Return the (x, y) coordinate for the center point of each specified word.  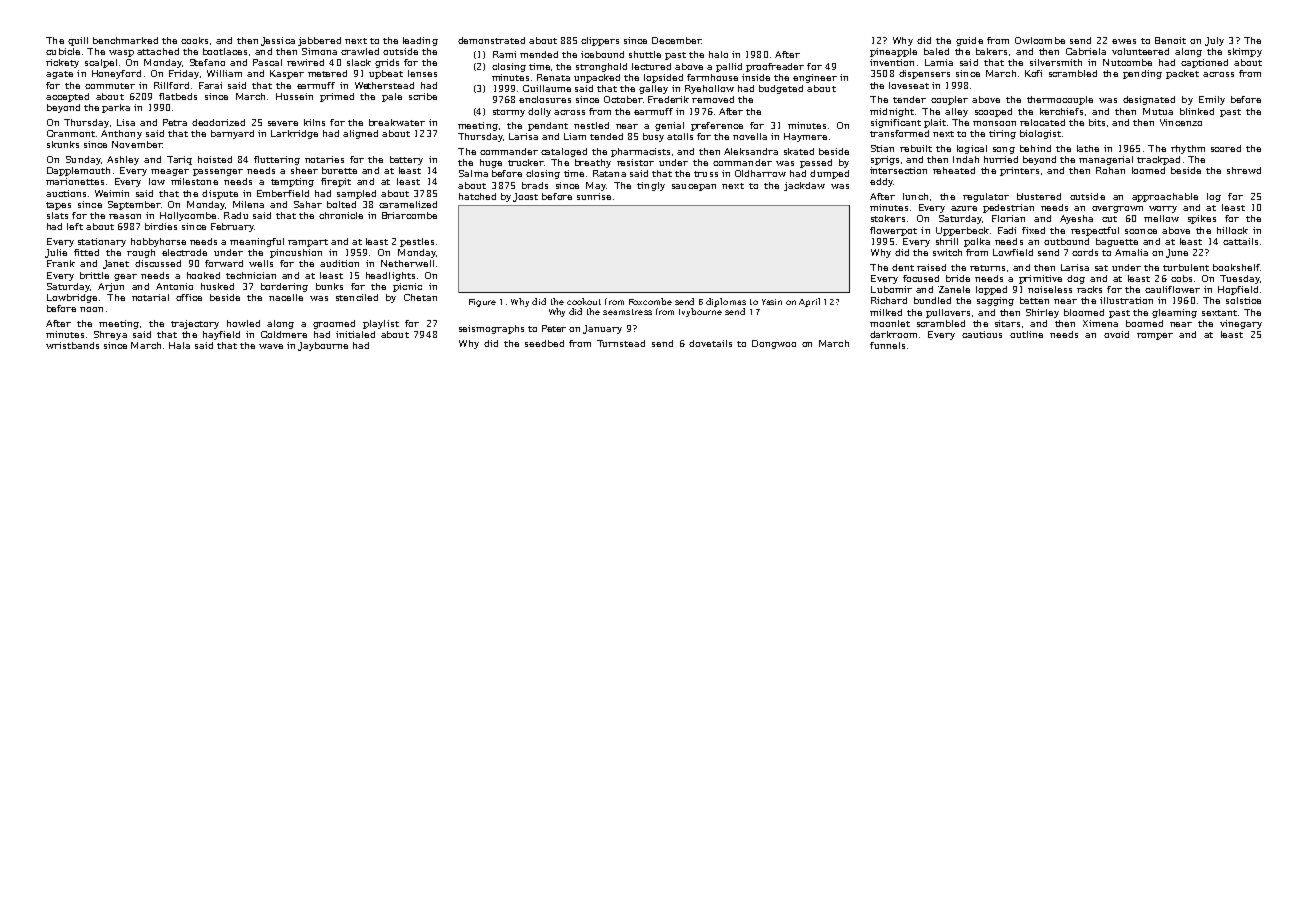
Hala (179, 345)
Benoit (1170, 40)
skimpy (1245, 52)
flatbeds (178, 96)
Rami (504, 54)
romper (1155, 336)
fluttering (277, 160)
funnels (887, 345)
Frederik (668, 99)
